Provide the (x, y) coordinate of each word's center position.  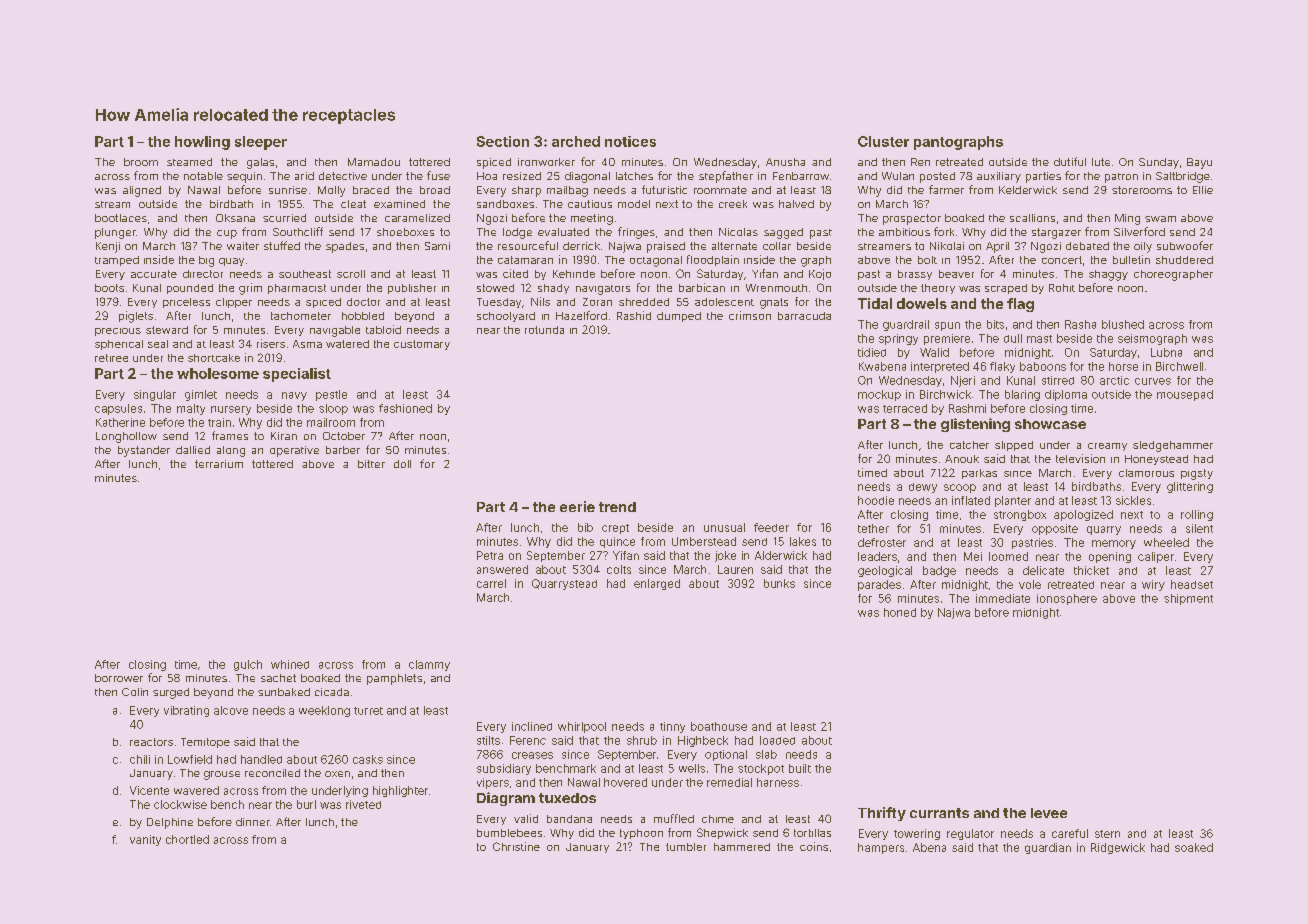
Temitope (205, 743)
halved (796, 204)
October (344, 436)
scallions (1032, 218)
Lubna (1166, 352)
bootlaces (121, 218)
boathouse (719, 726)
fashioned (405, 408)
